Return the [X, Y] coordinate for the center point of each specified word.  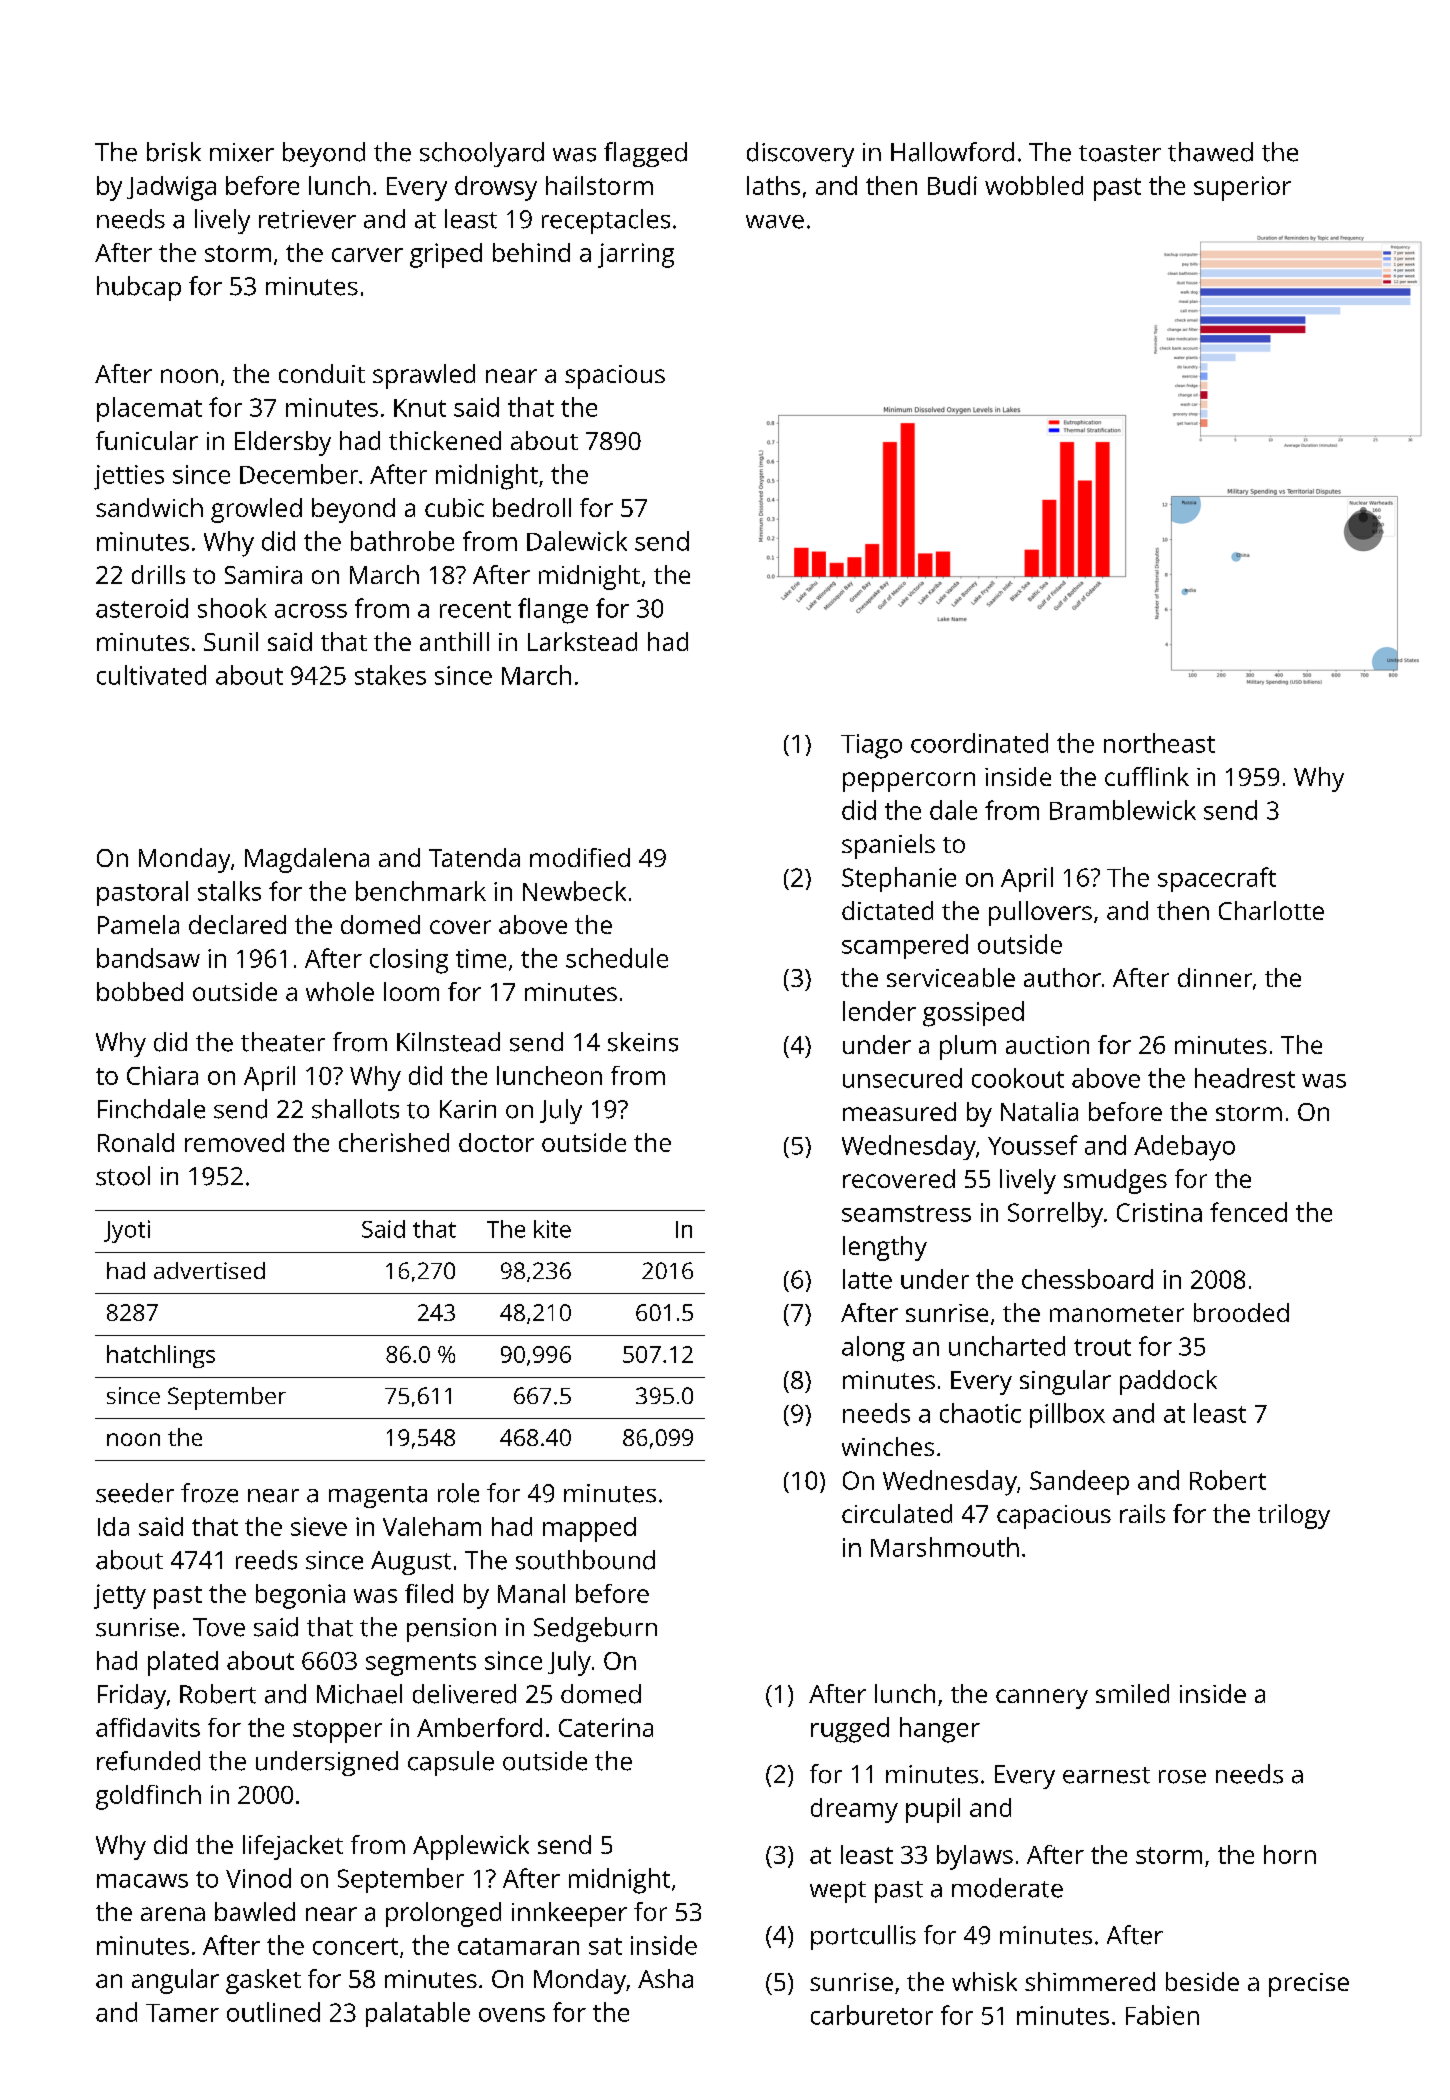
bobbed [140, 991]
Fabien [1162, 2015]
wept [838, 1892]
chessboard [1087, 1279]
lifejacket [293, 1847]
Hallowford [952, 152]
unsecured [902, 1078]
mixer [242, 152]
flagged [645, 154]
